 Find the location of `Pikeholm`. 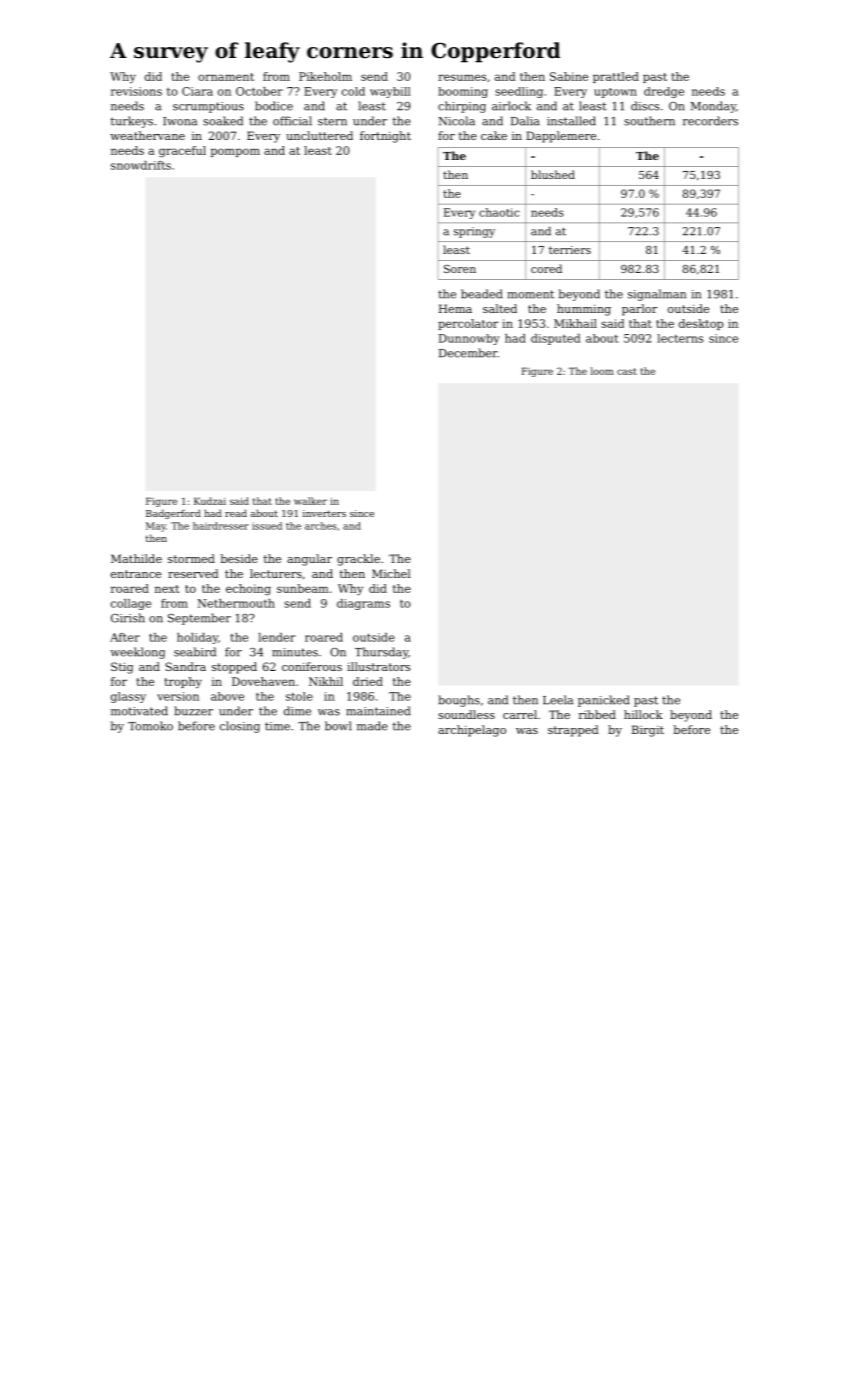

Pikeholm is located at coordinates (325, 76).
